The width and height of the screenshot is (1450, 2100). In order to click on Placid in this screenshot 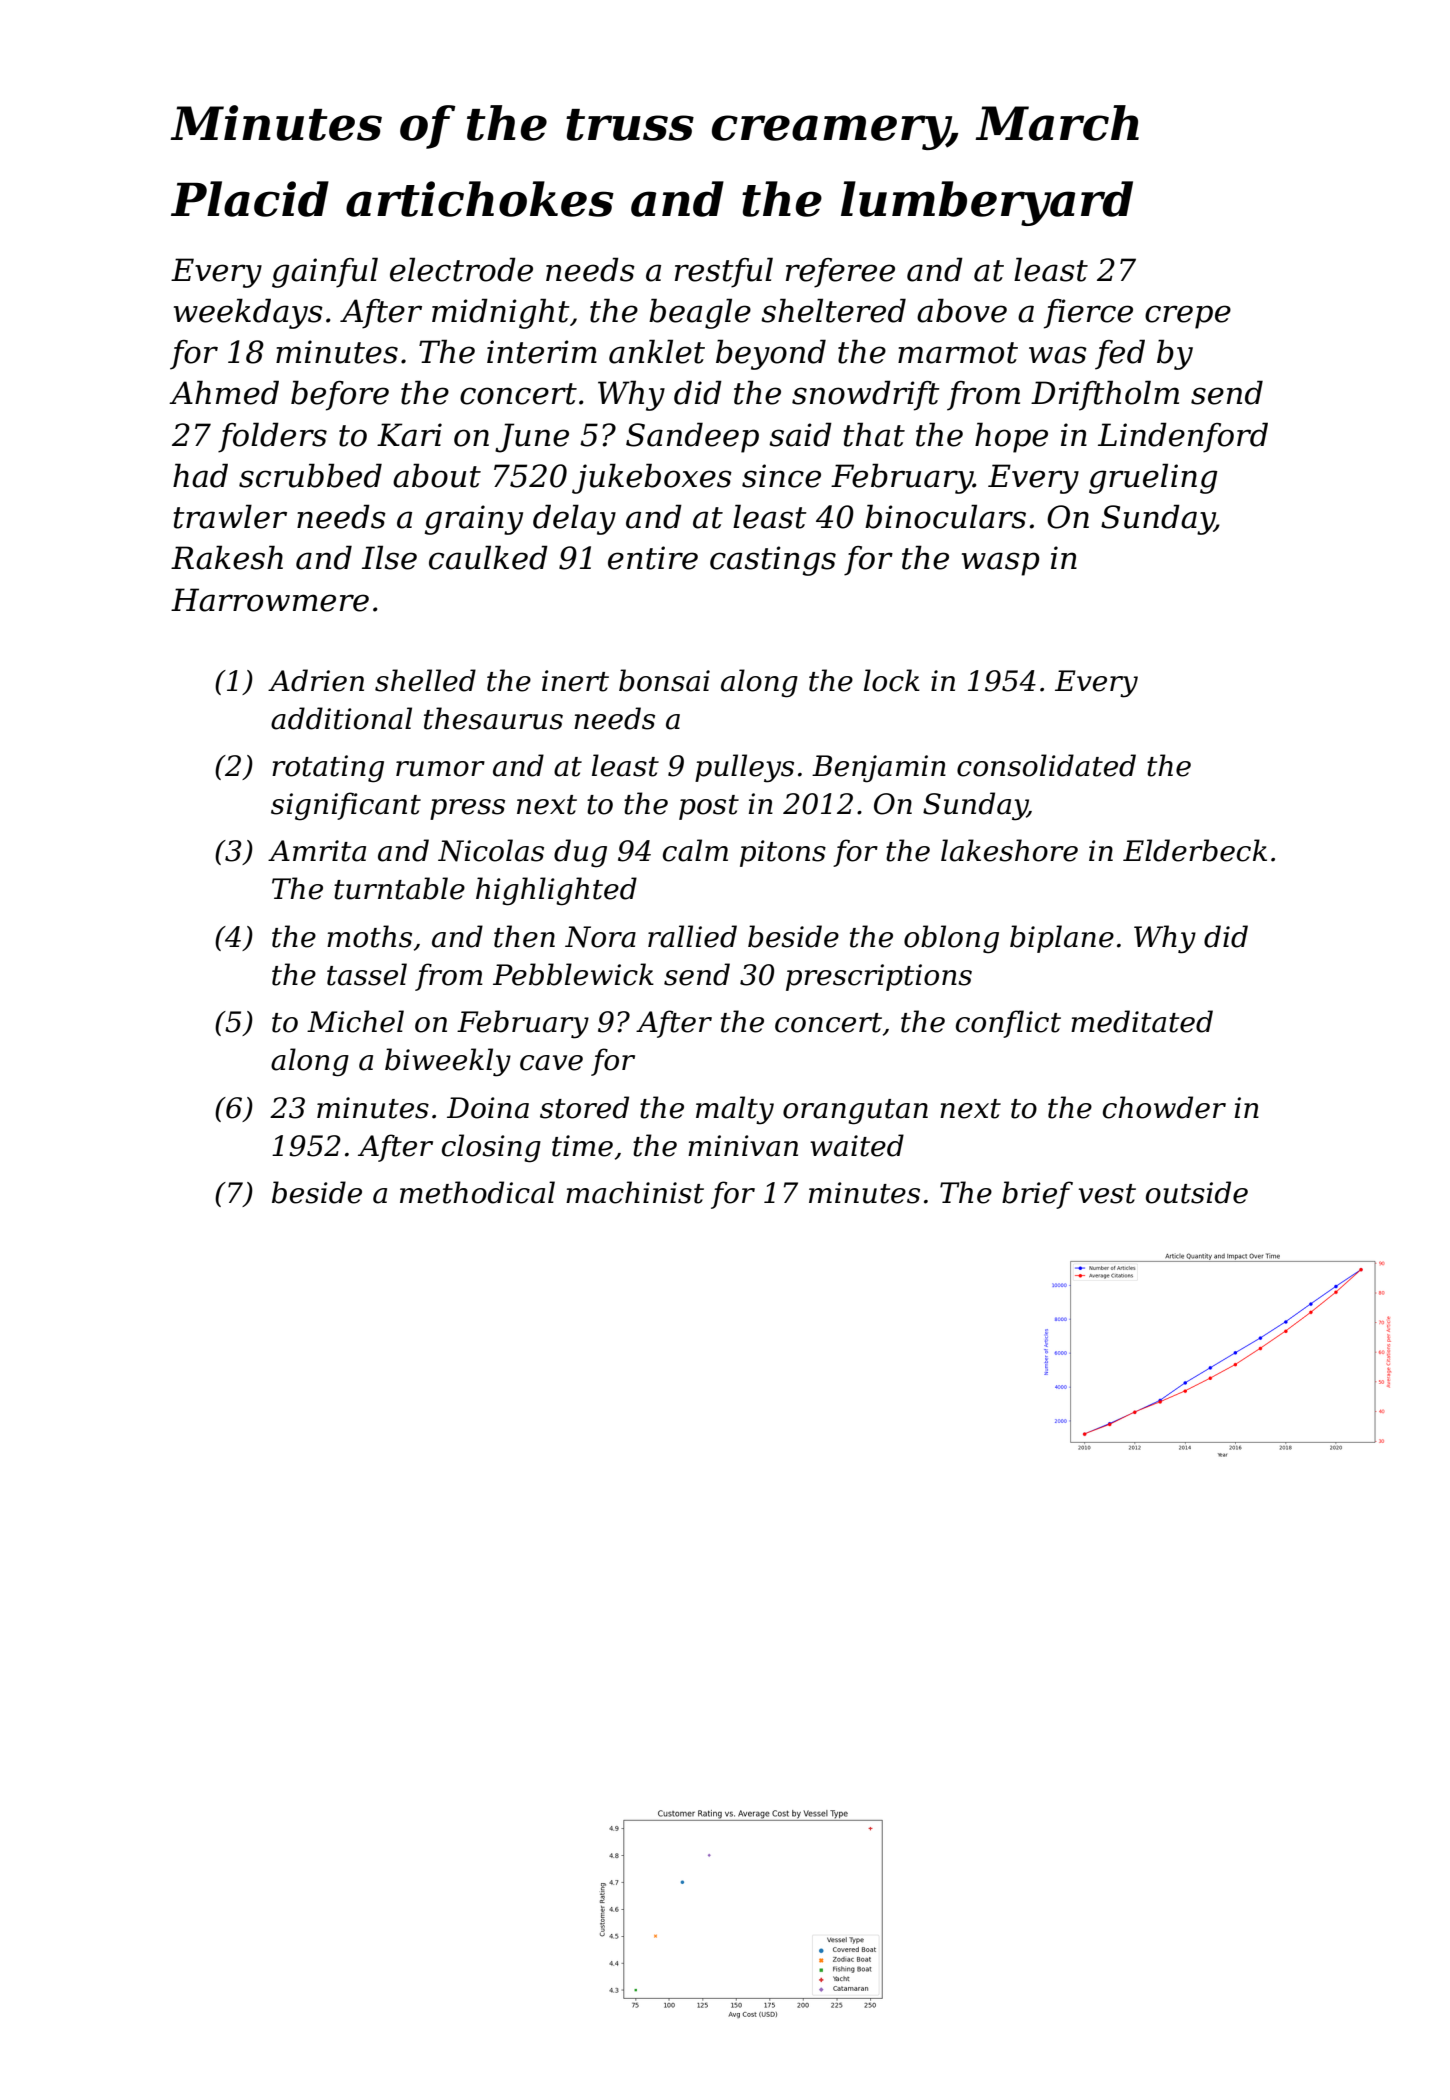, I will do `click(250, 199)`.
